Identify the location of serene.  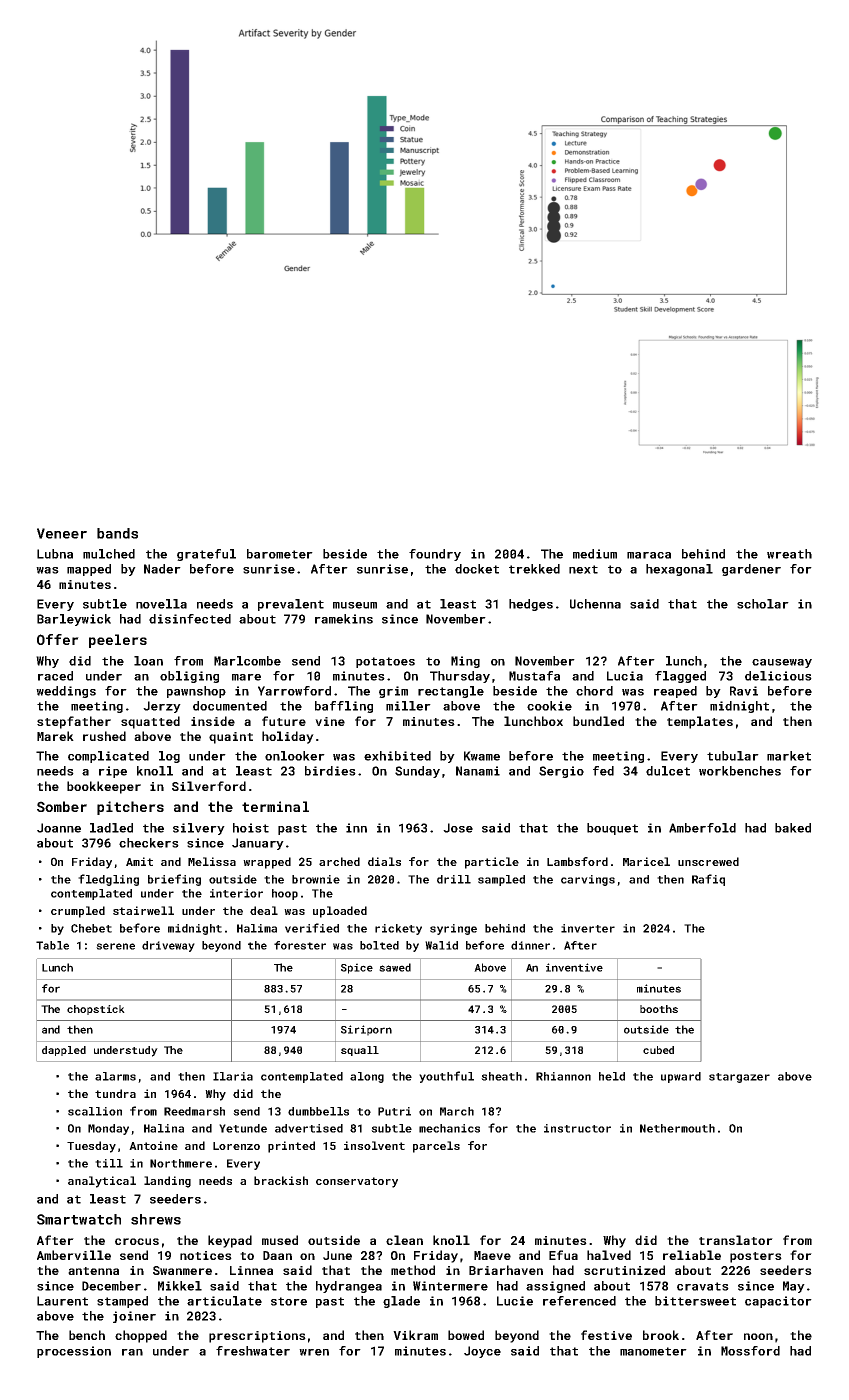
(115, 946).
